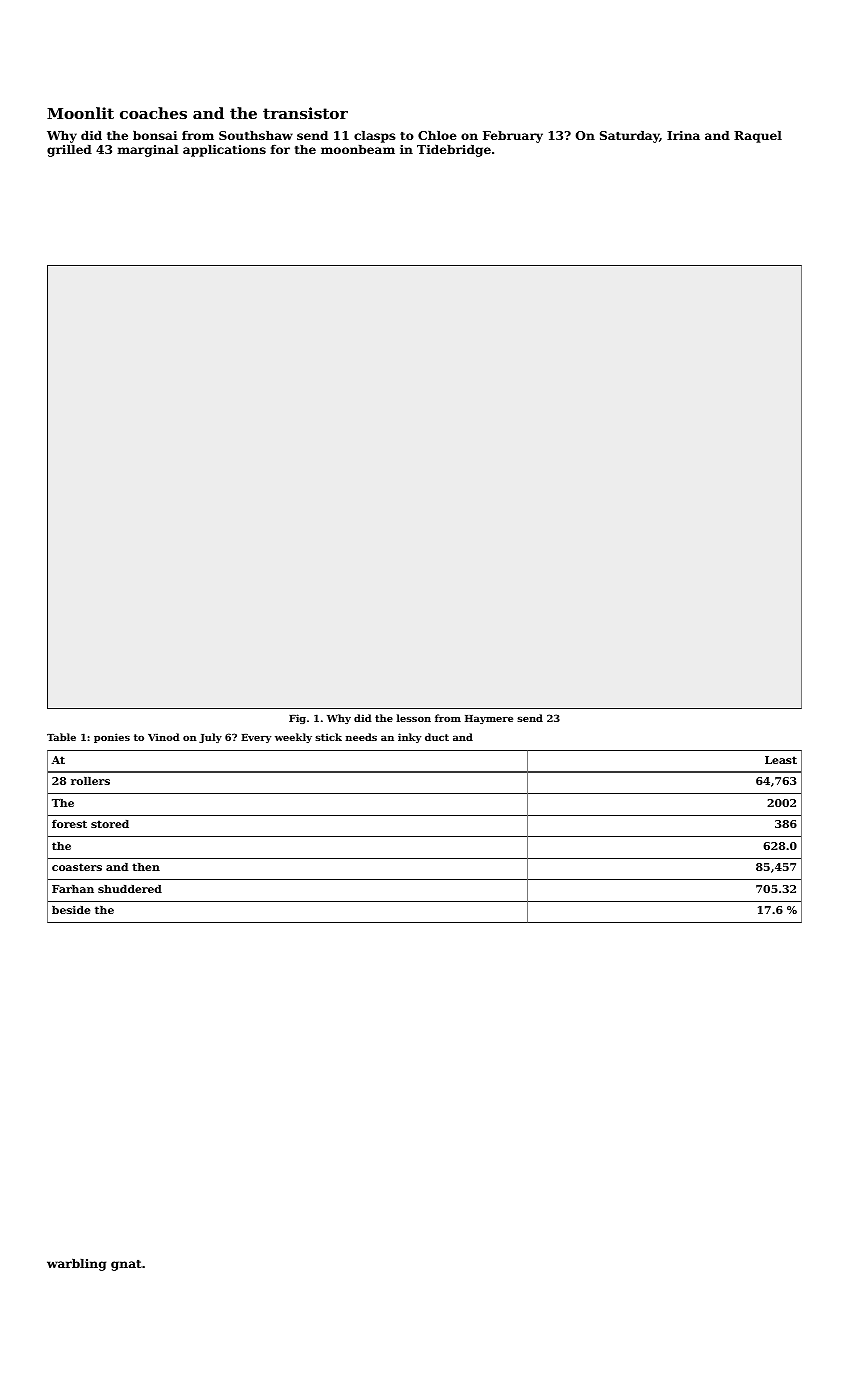  I want to click on Raquel, so click(758, 137).
